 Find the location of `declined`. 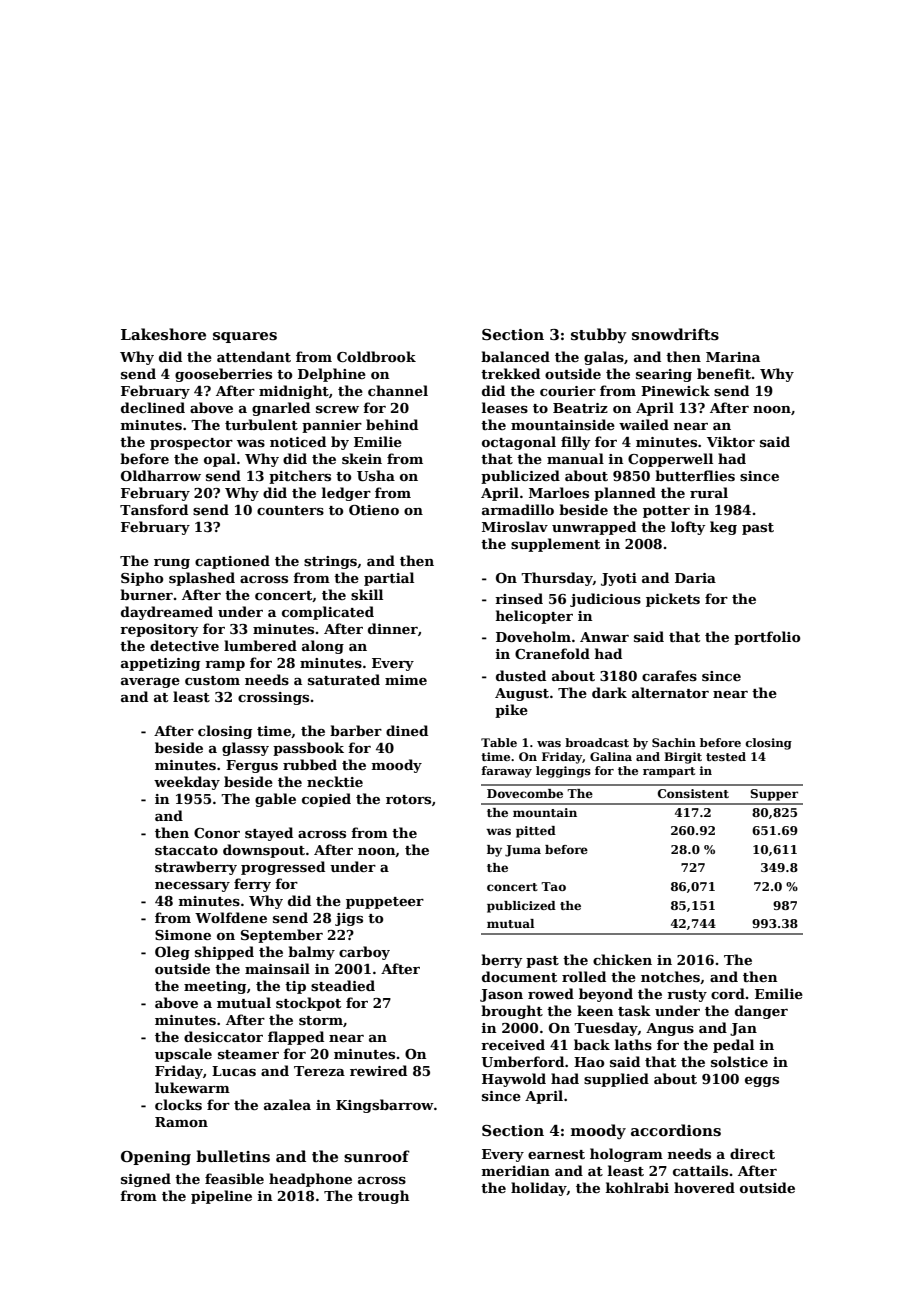

declined is located at coordinates (153, 407).
